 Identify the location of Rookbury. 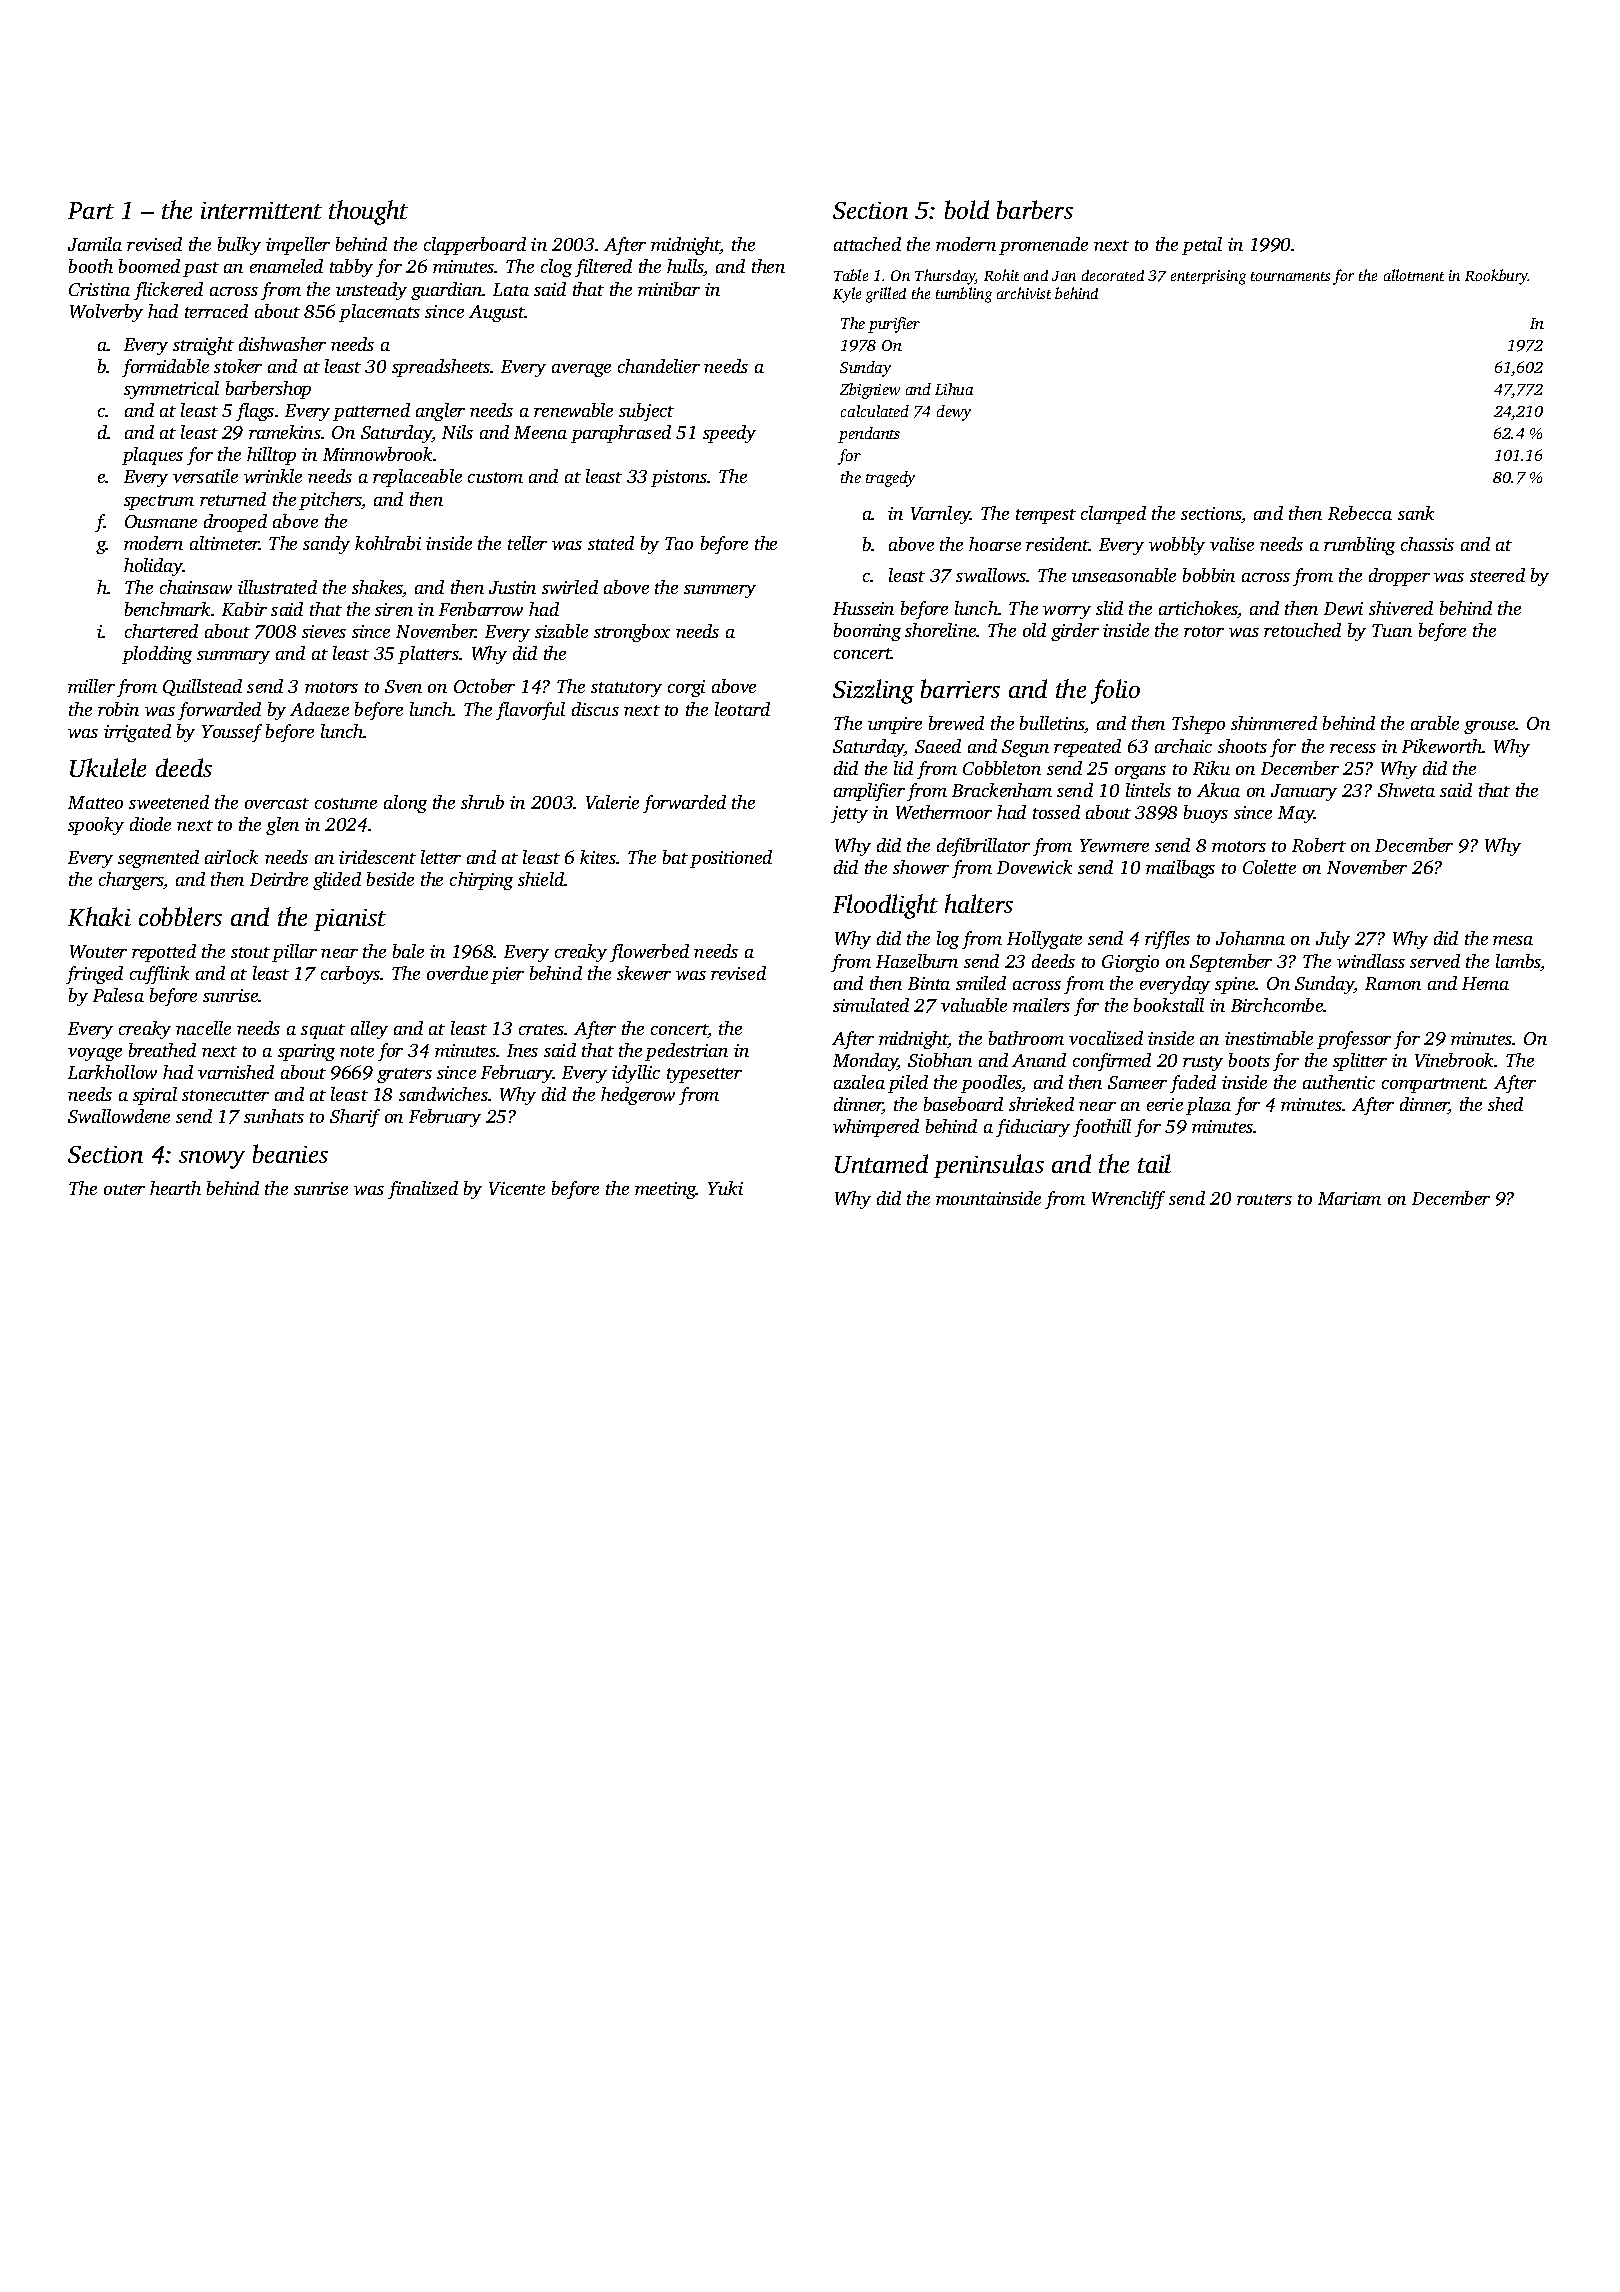
(1497, 277).
